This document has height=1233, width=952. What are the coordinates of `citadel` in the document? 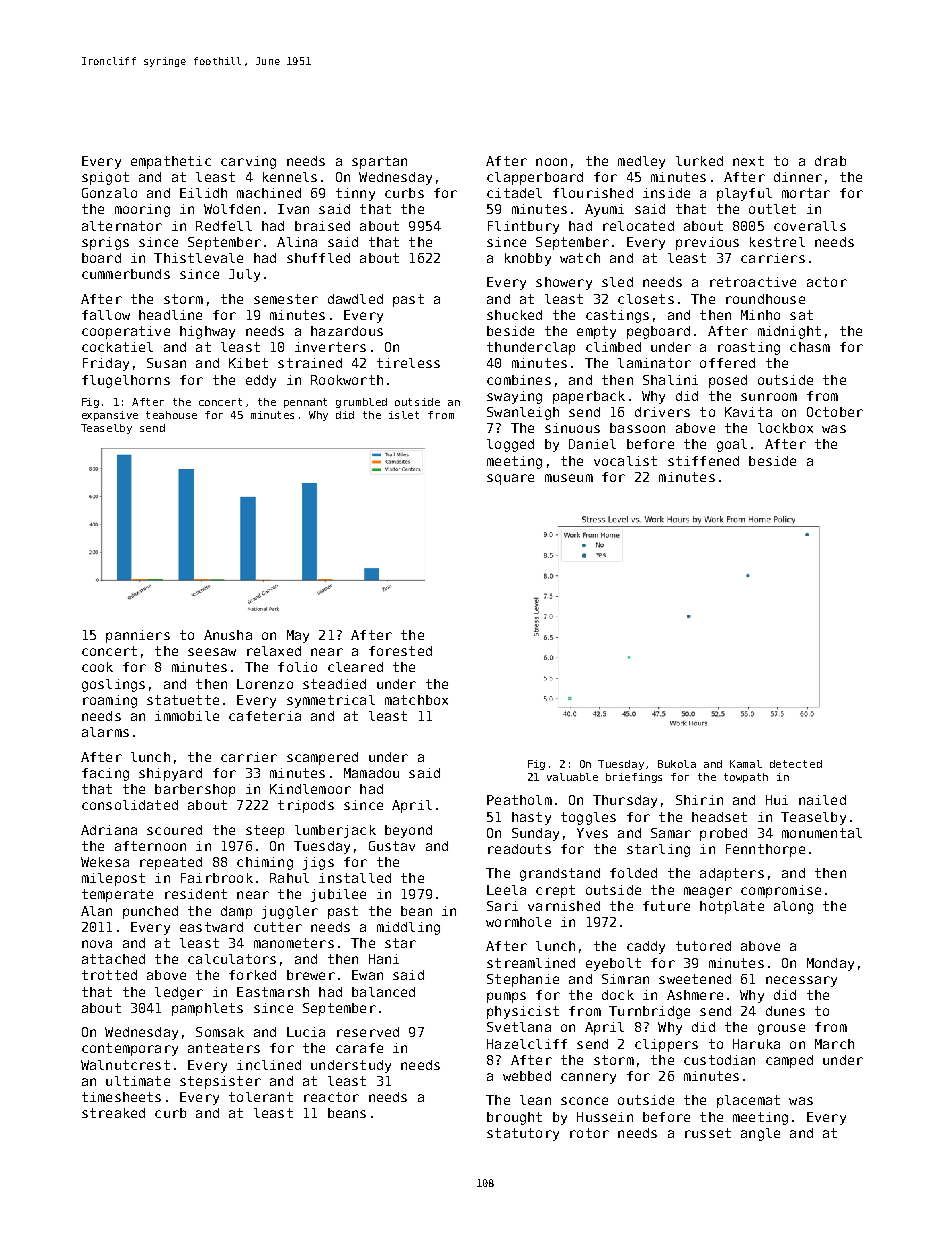 It's located at (514, 193).
